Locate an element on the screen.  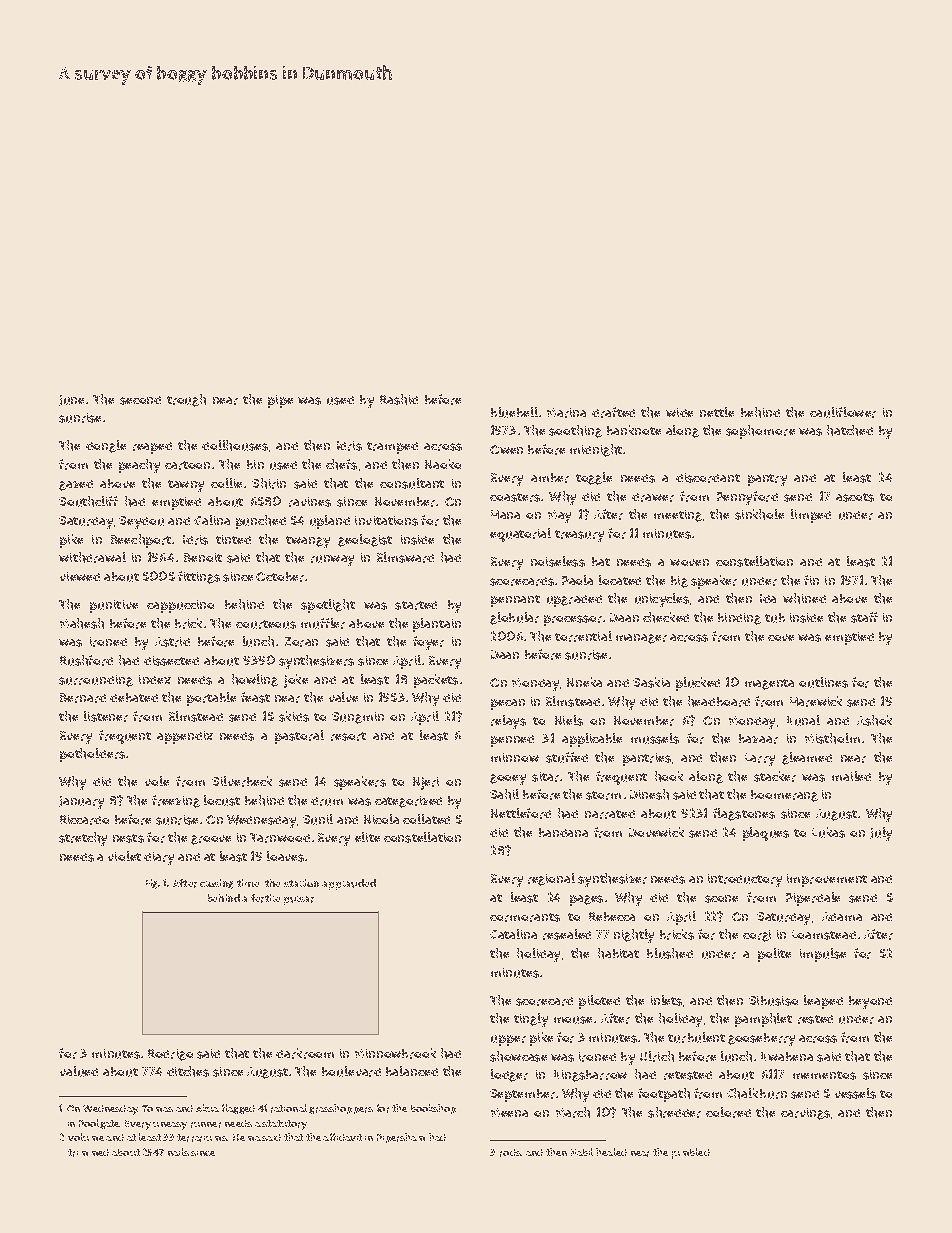
darkroom is located at coordinates (305, 1053).
